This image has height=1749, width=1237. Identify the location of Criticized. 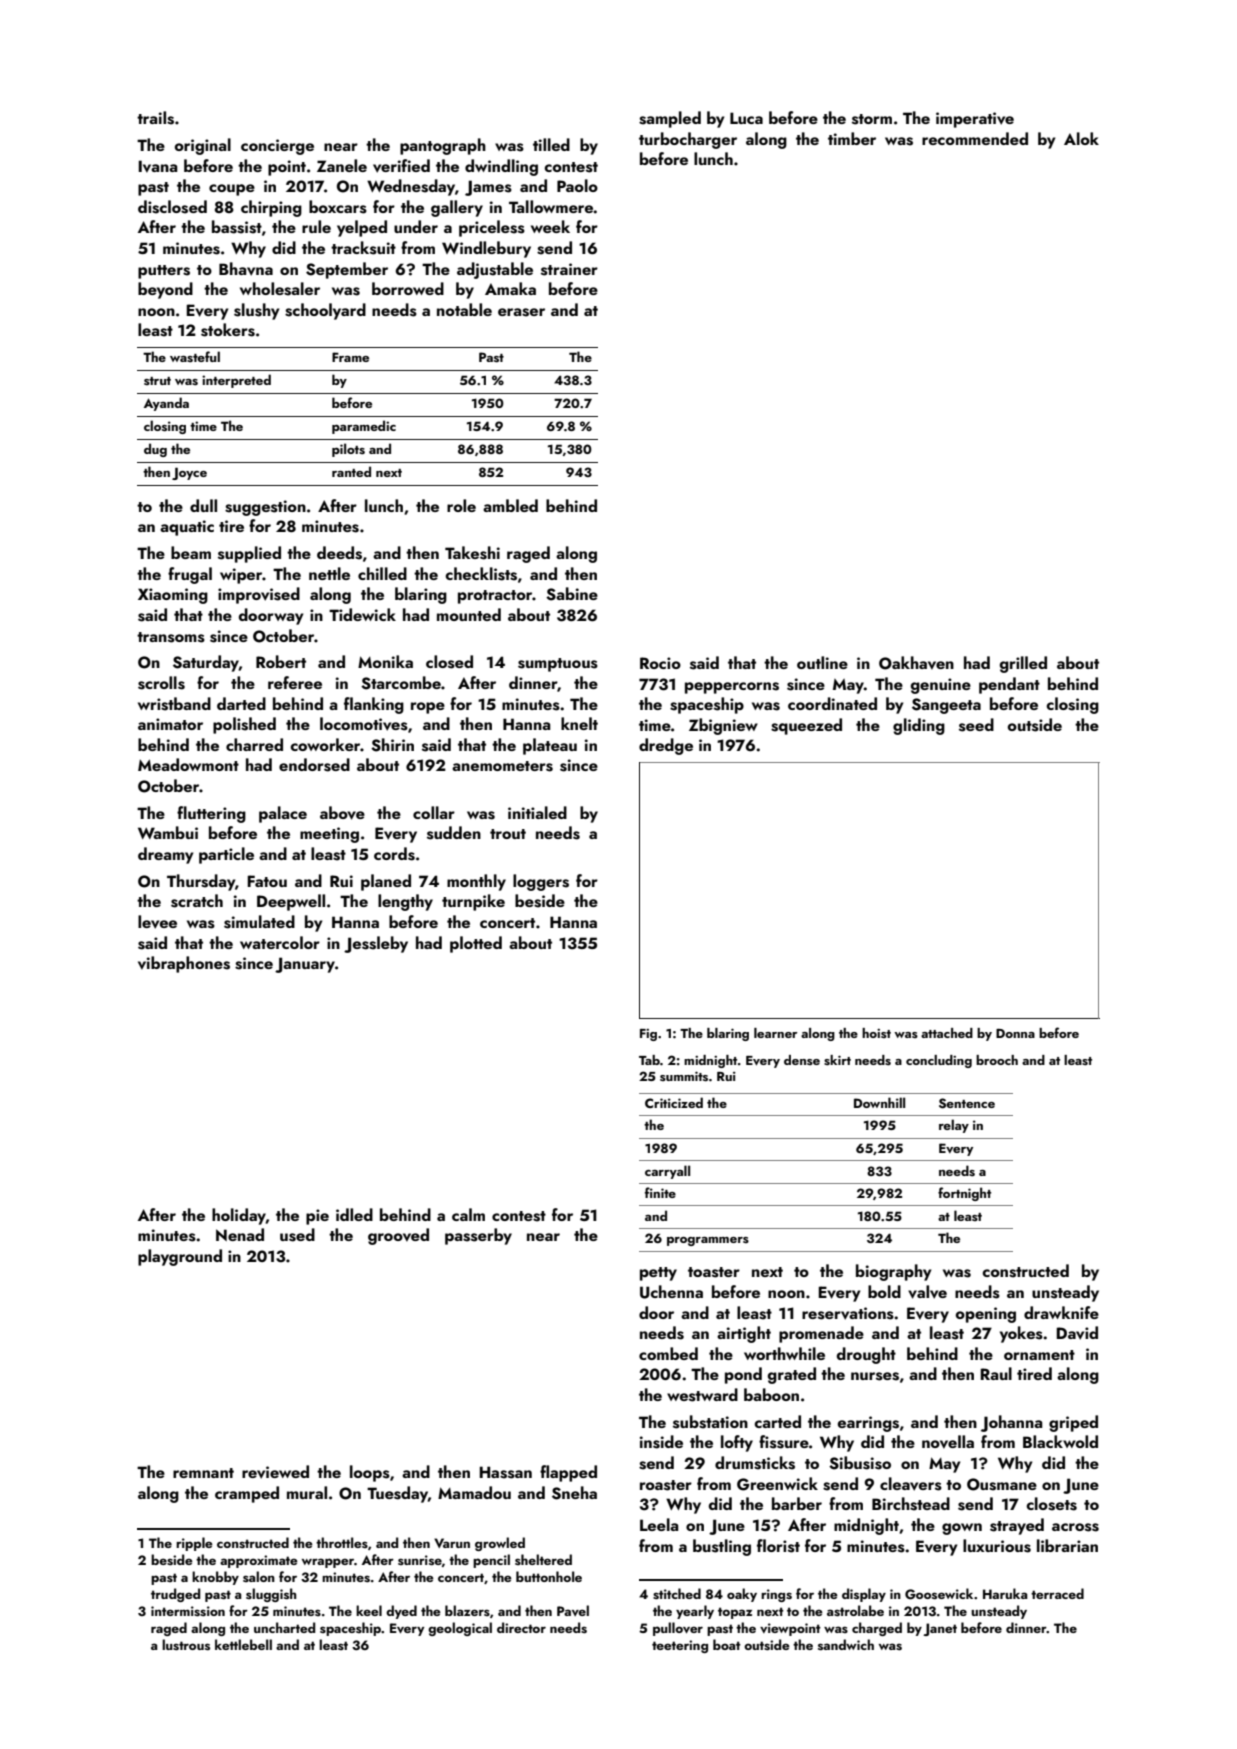
(674, 1102).
